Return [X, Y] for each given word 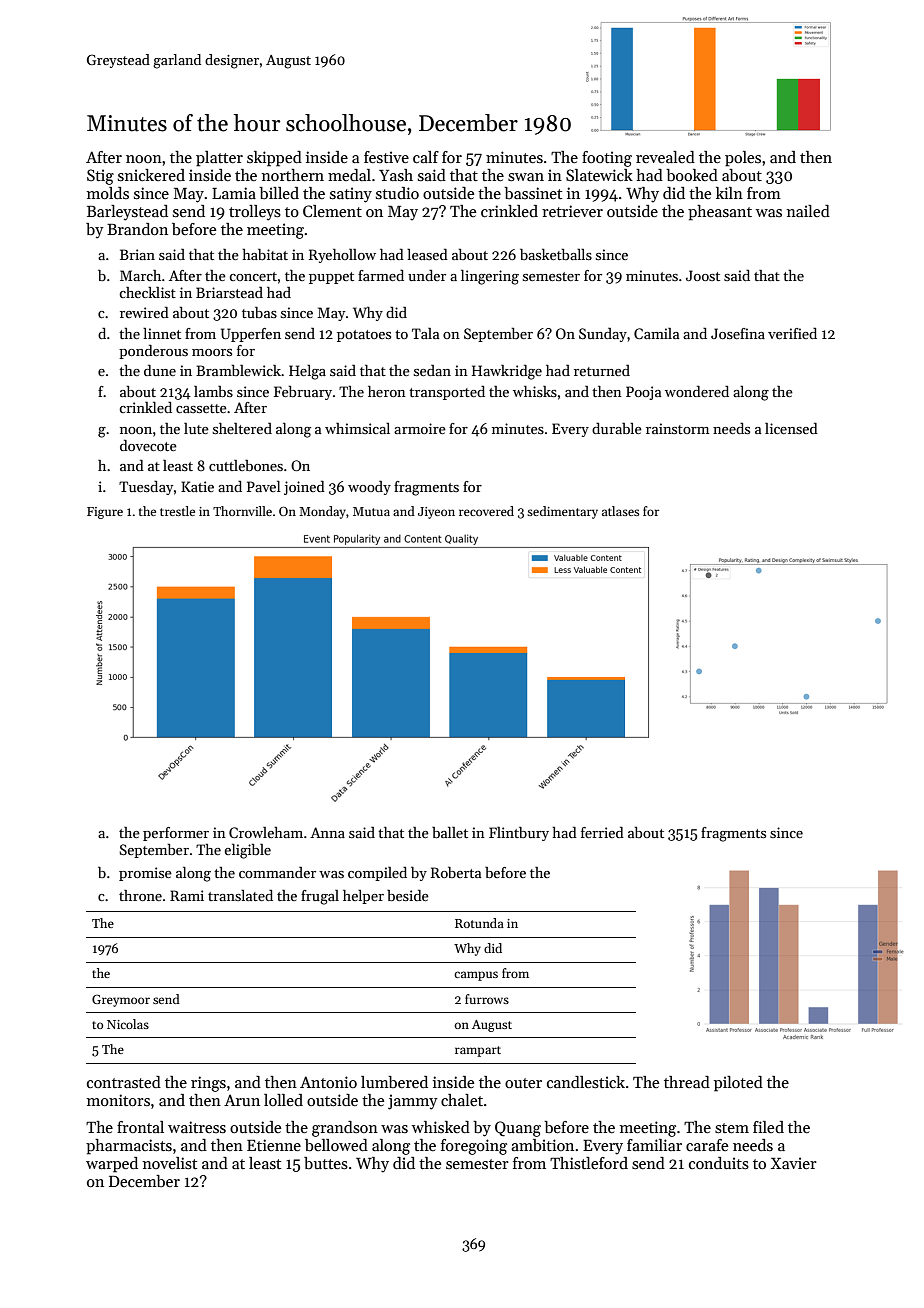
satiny [351, 195]
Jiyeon [436, 513]
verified [792, 333]
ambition [542, 1145]
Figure [105, 513]
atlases [620, 511]
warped [112, 1165]
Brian [137, 254]
